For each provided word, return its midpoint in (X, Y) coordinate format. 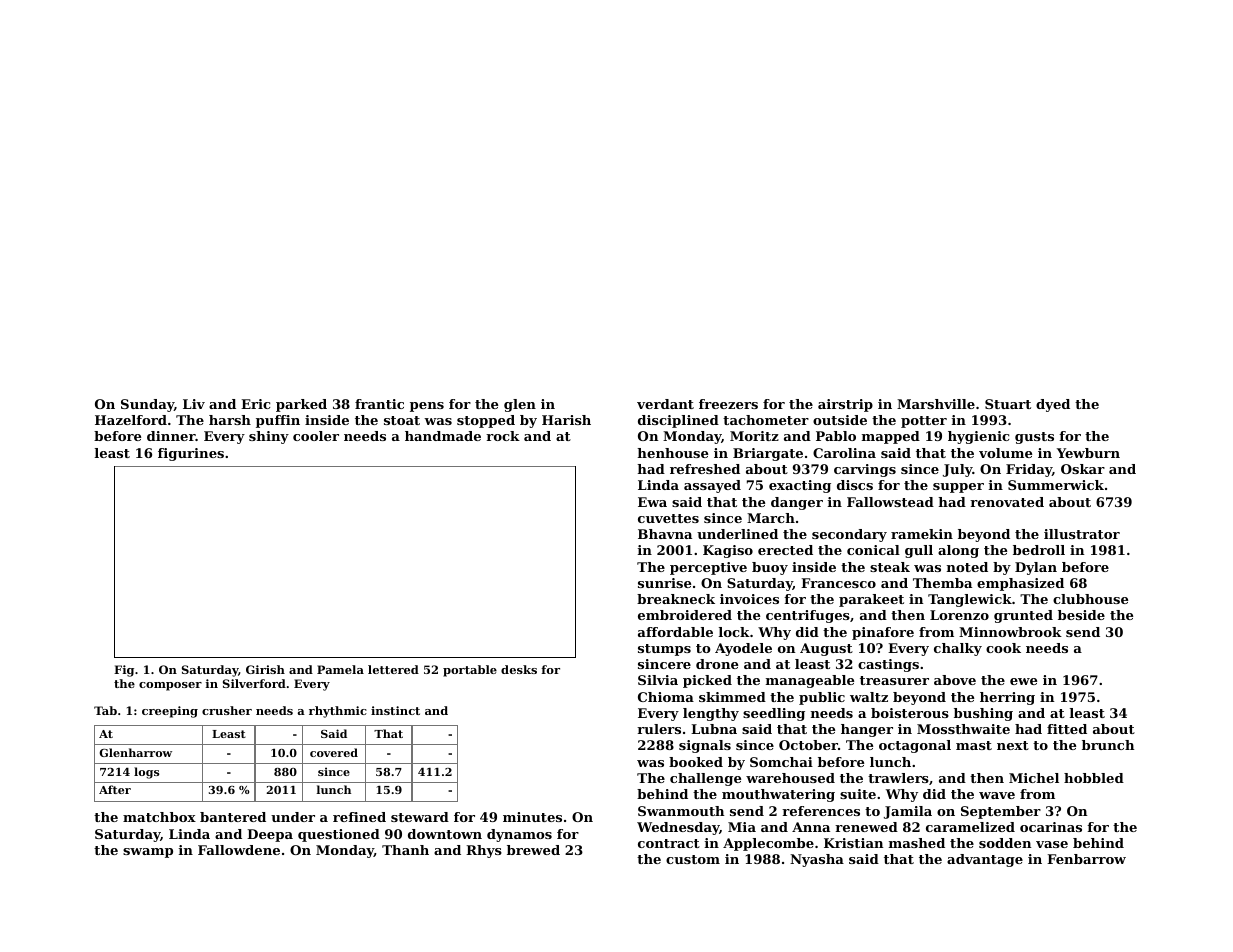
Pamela (340, 669)
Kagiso (728, 551)
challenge (705, 779)
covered (334, 752)
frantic (379, 404)
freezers (728, 404)
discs (855, 485)
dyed (1053, 405)
